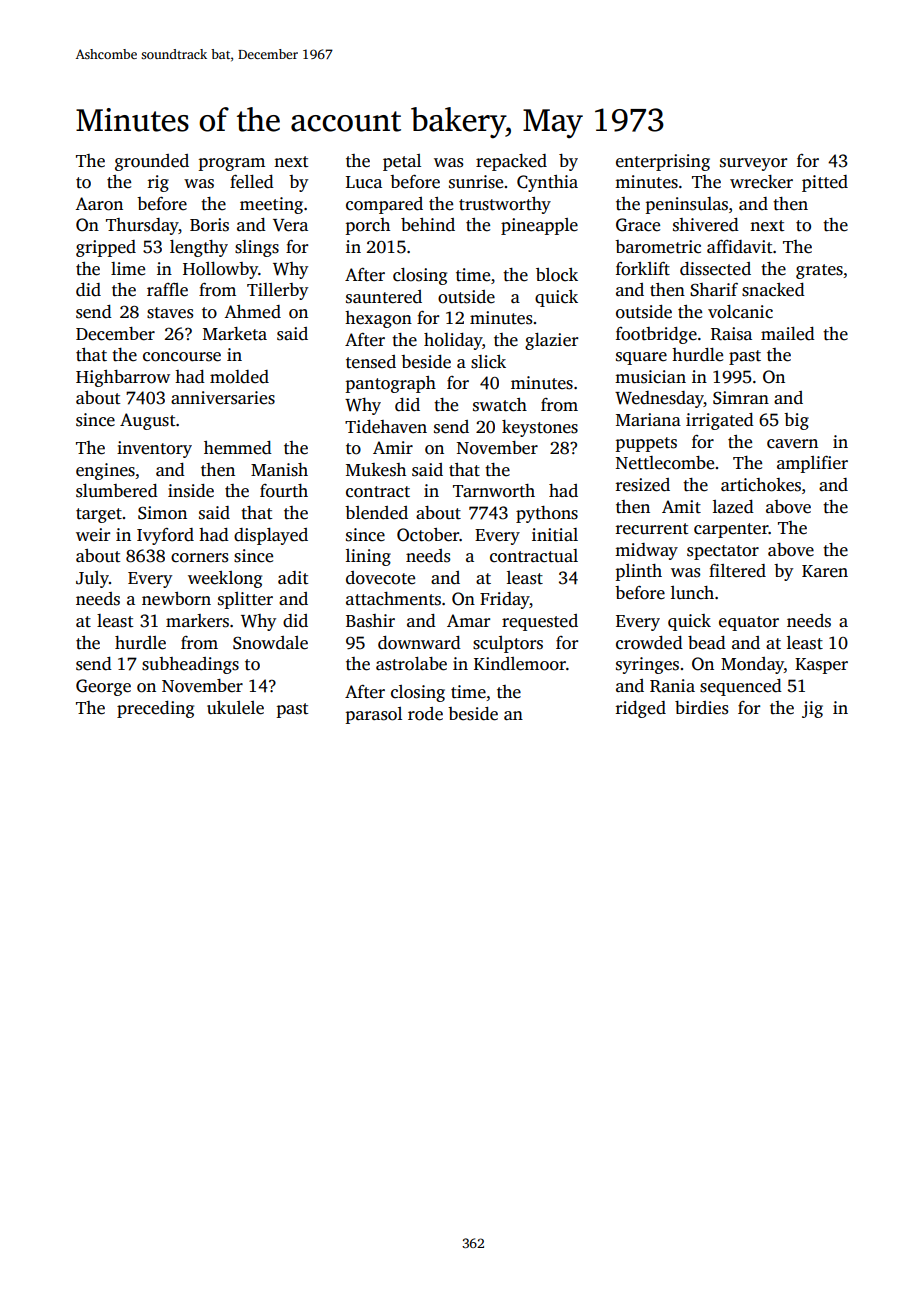 The height and width of the page is (1308, 924). What do you see at coordinates (646, 444) in the page?
I see `puppets` at bounding box center [646, 444].
